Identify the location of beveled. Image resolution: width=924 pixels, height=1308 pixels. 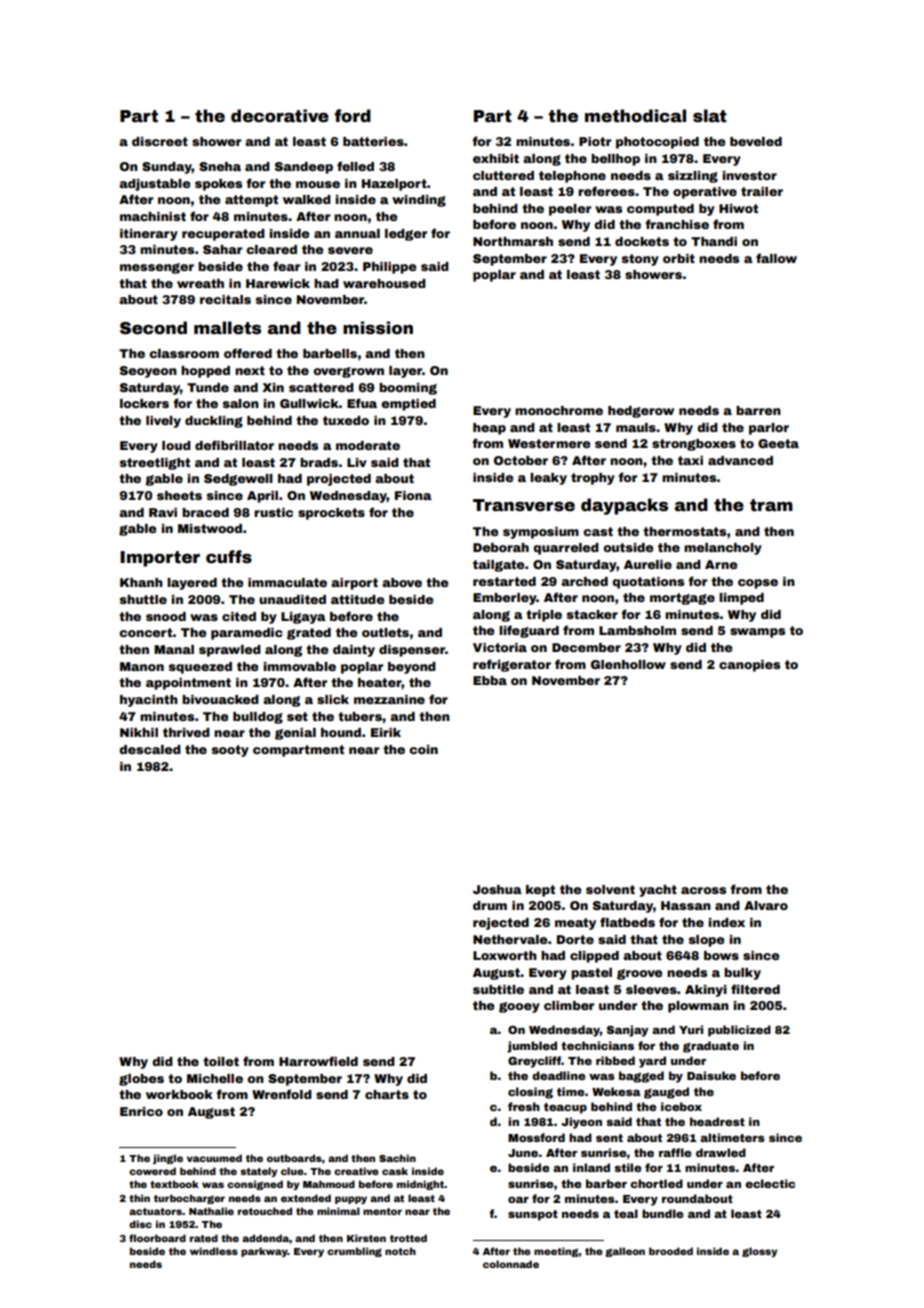
(756, 141).
